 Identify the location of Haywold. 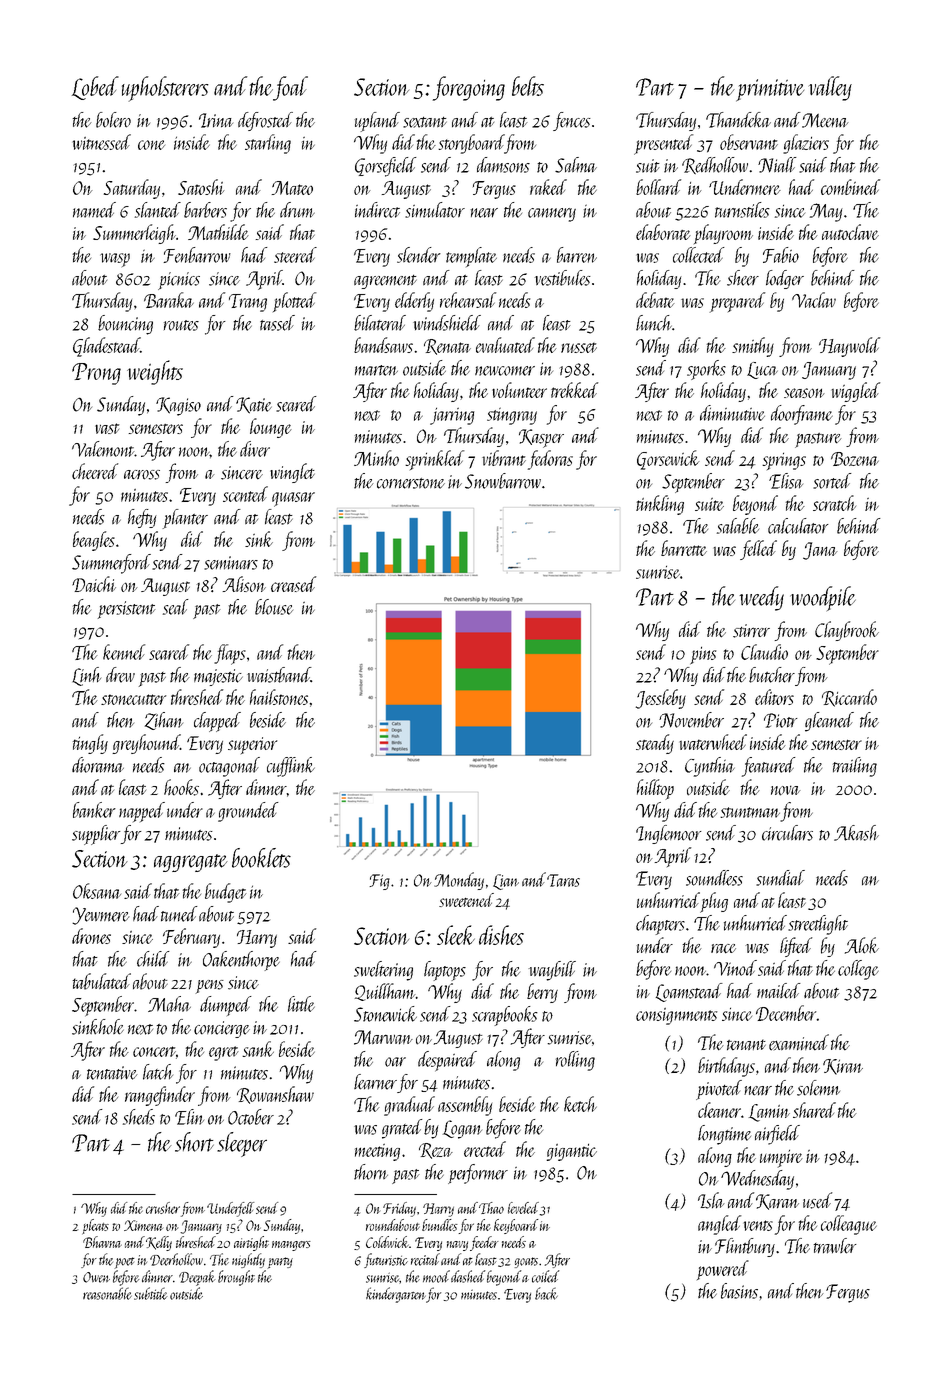
(849, 347).
